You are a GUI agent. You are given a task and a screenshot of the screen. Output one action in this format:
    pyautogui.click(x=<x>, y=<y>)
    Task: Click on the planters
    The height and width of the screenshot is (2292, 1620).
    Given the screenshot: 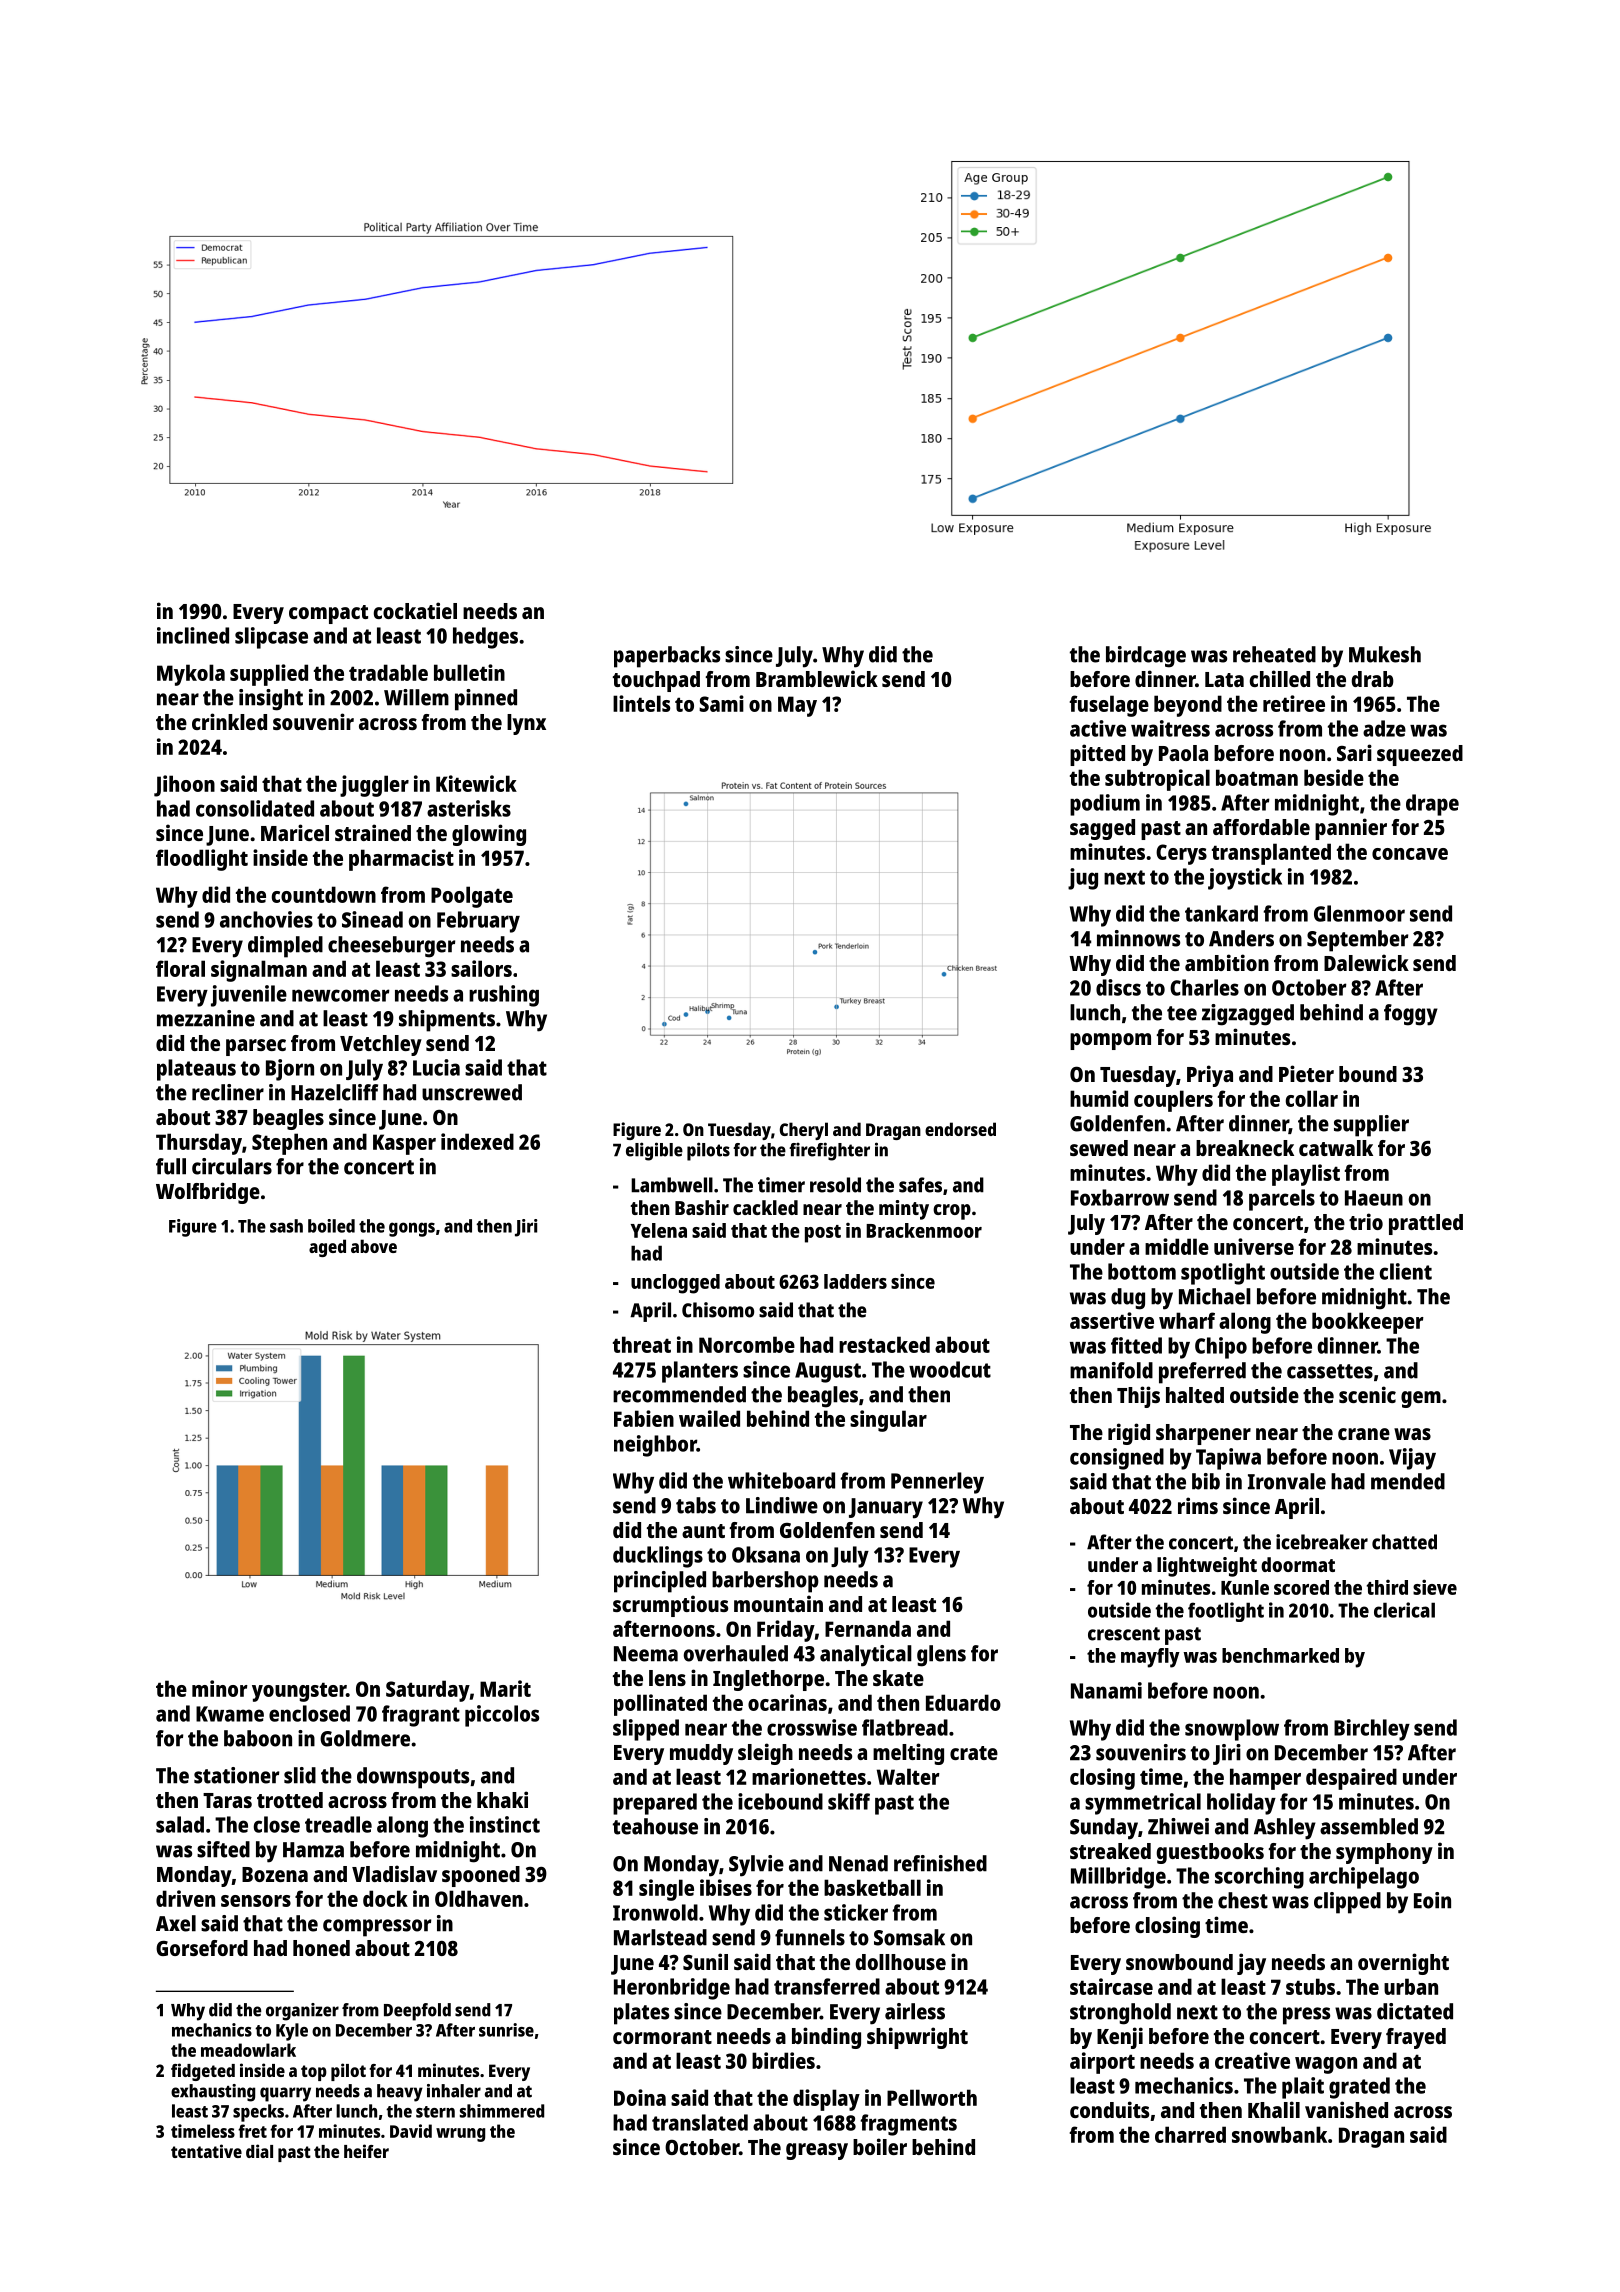 What is the action you would take?
    pyautogui.click(x=700, y=1372)
